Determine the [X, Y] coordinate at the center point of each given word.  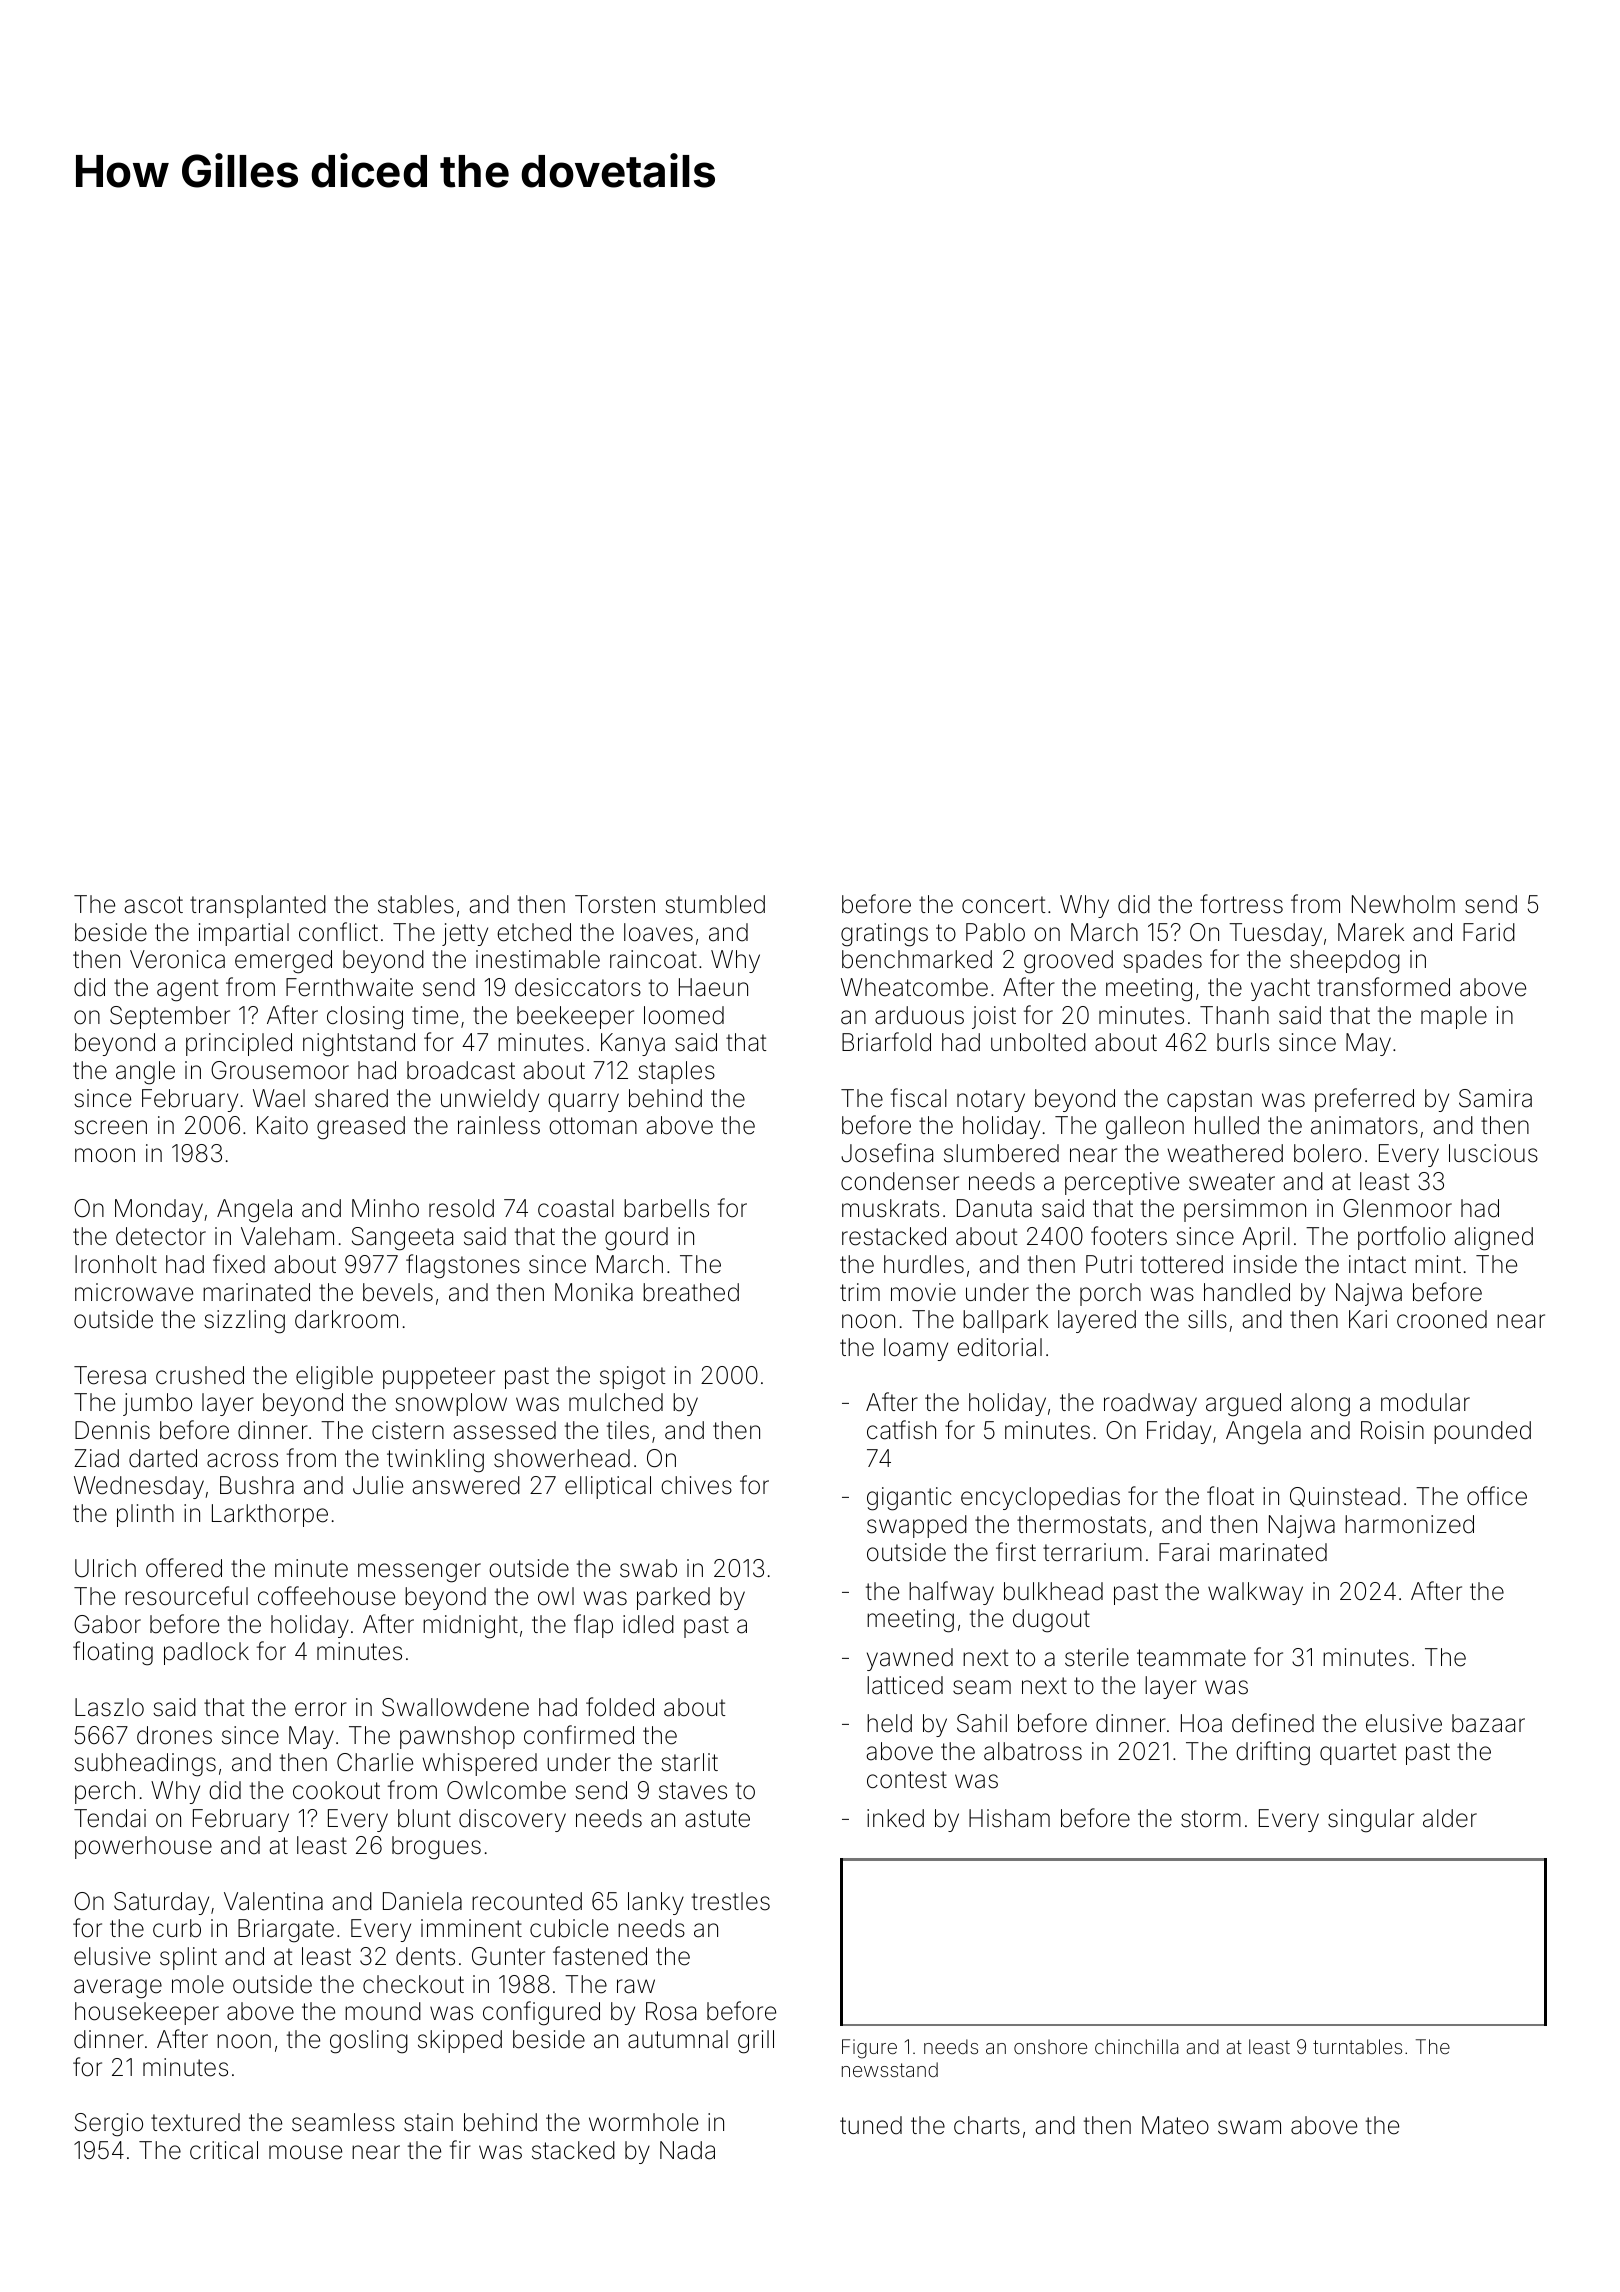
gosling [369, 2042]
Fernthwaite [349, 987]
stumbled [715, 904]
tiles [628, 1430]
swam [1249, 2127]
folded [620, 1707]
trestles [731, 1901]
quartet [1358, 1754]
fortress [1241, 904]
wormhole [643, 2122]
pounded [1482, 1432]
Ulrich [105, 1568]
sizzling [244, 1322]
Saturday [161, 1903]
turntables [1357, 2046]
